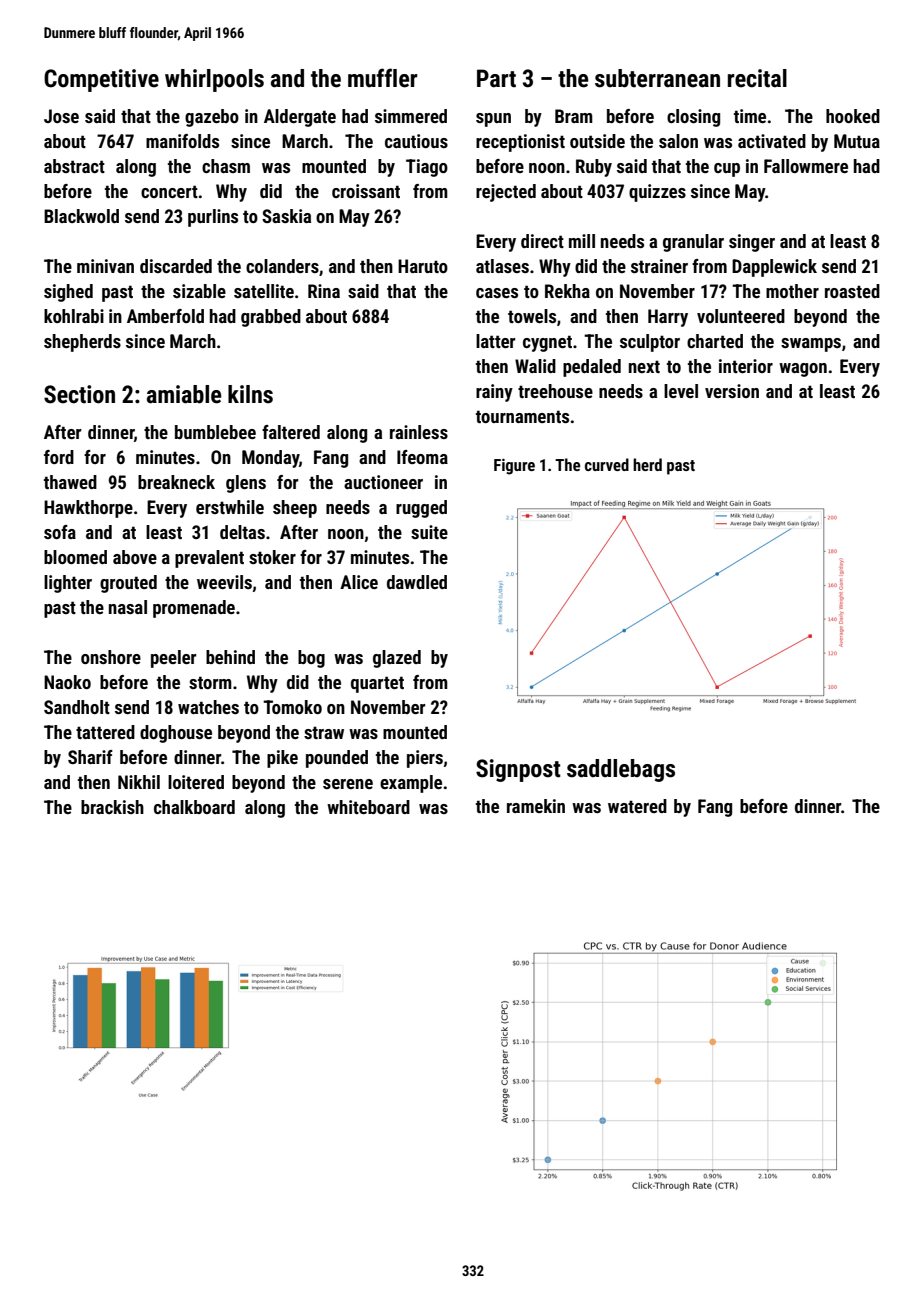  I want to click on spun, so click(493, 120).
